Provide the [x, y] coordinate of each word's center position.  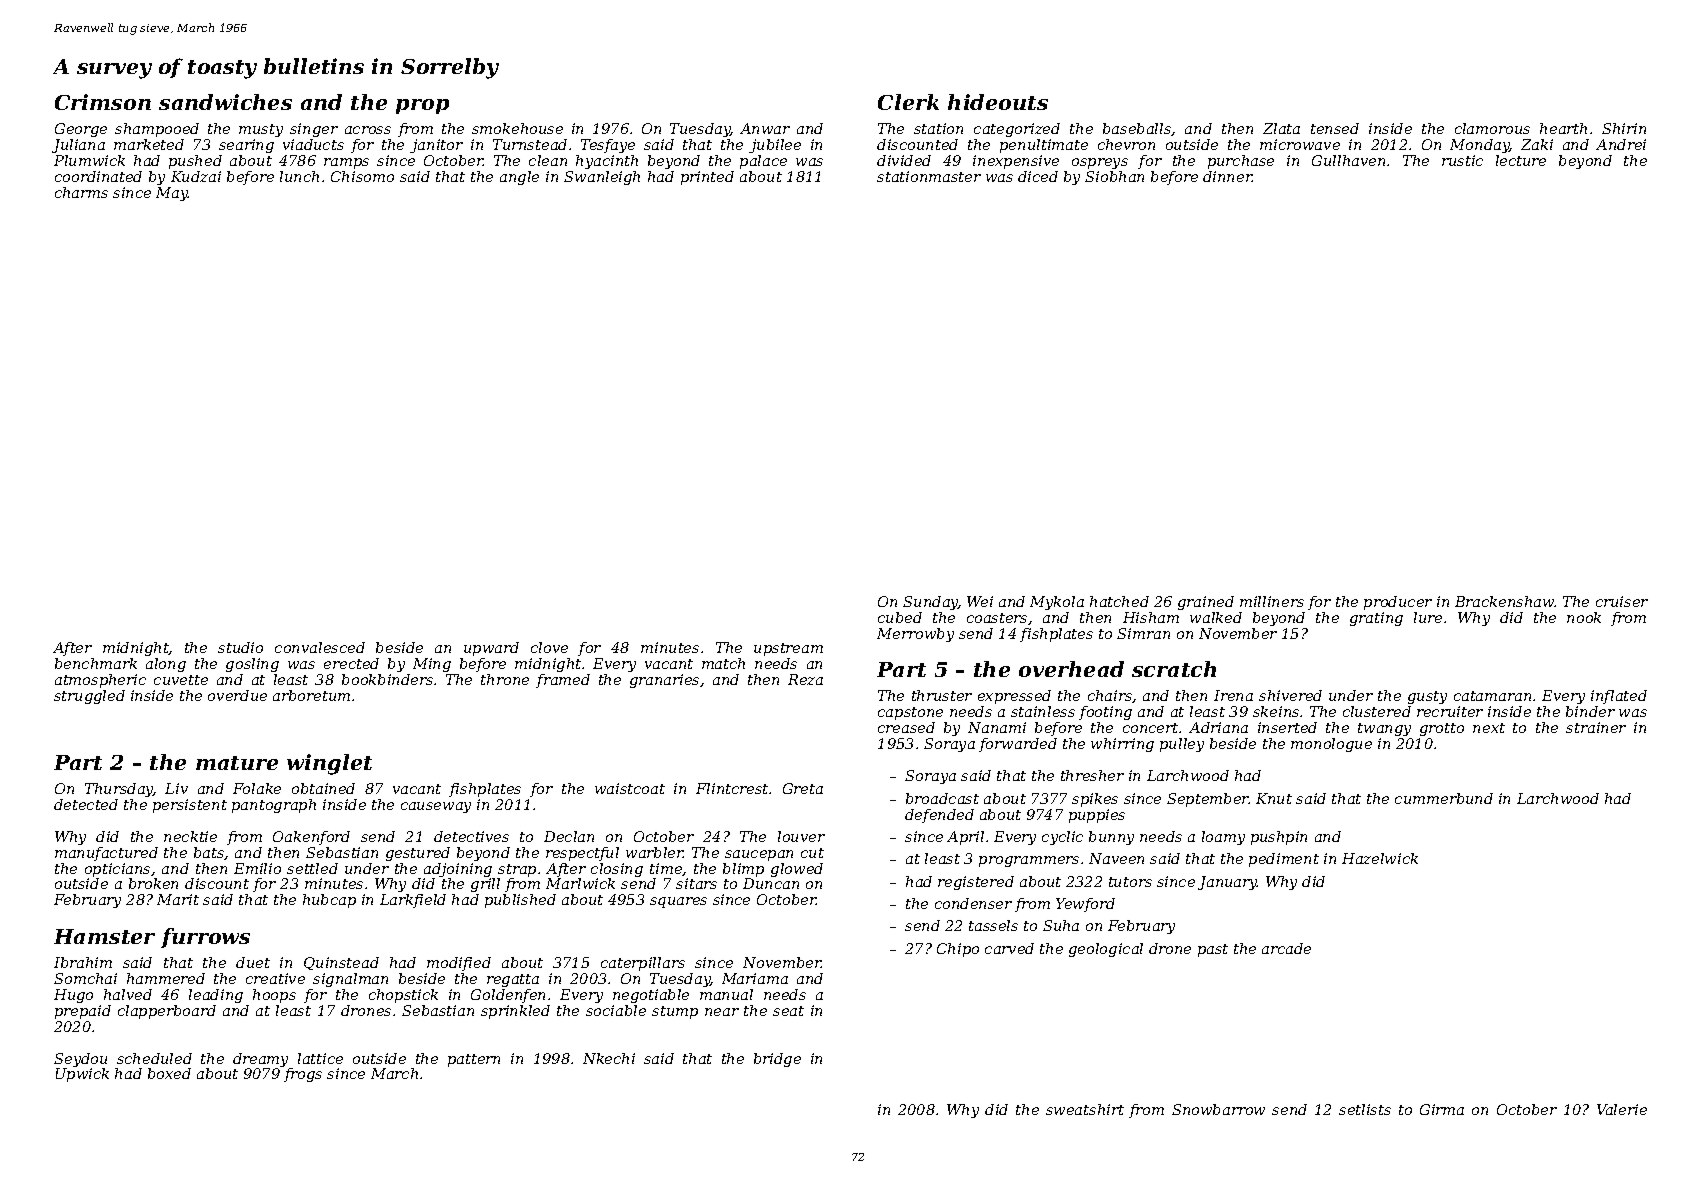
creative [275, 978]
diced [1038, 176]
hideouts [998, 102]
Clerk [908, 102]
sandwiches [225, 102]
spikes [1095, 800]
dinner [1227, 176]
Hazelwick [1380, 858]
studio [240, 647]
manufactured [106, 854]
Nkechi [609, 1058]
